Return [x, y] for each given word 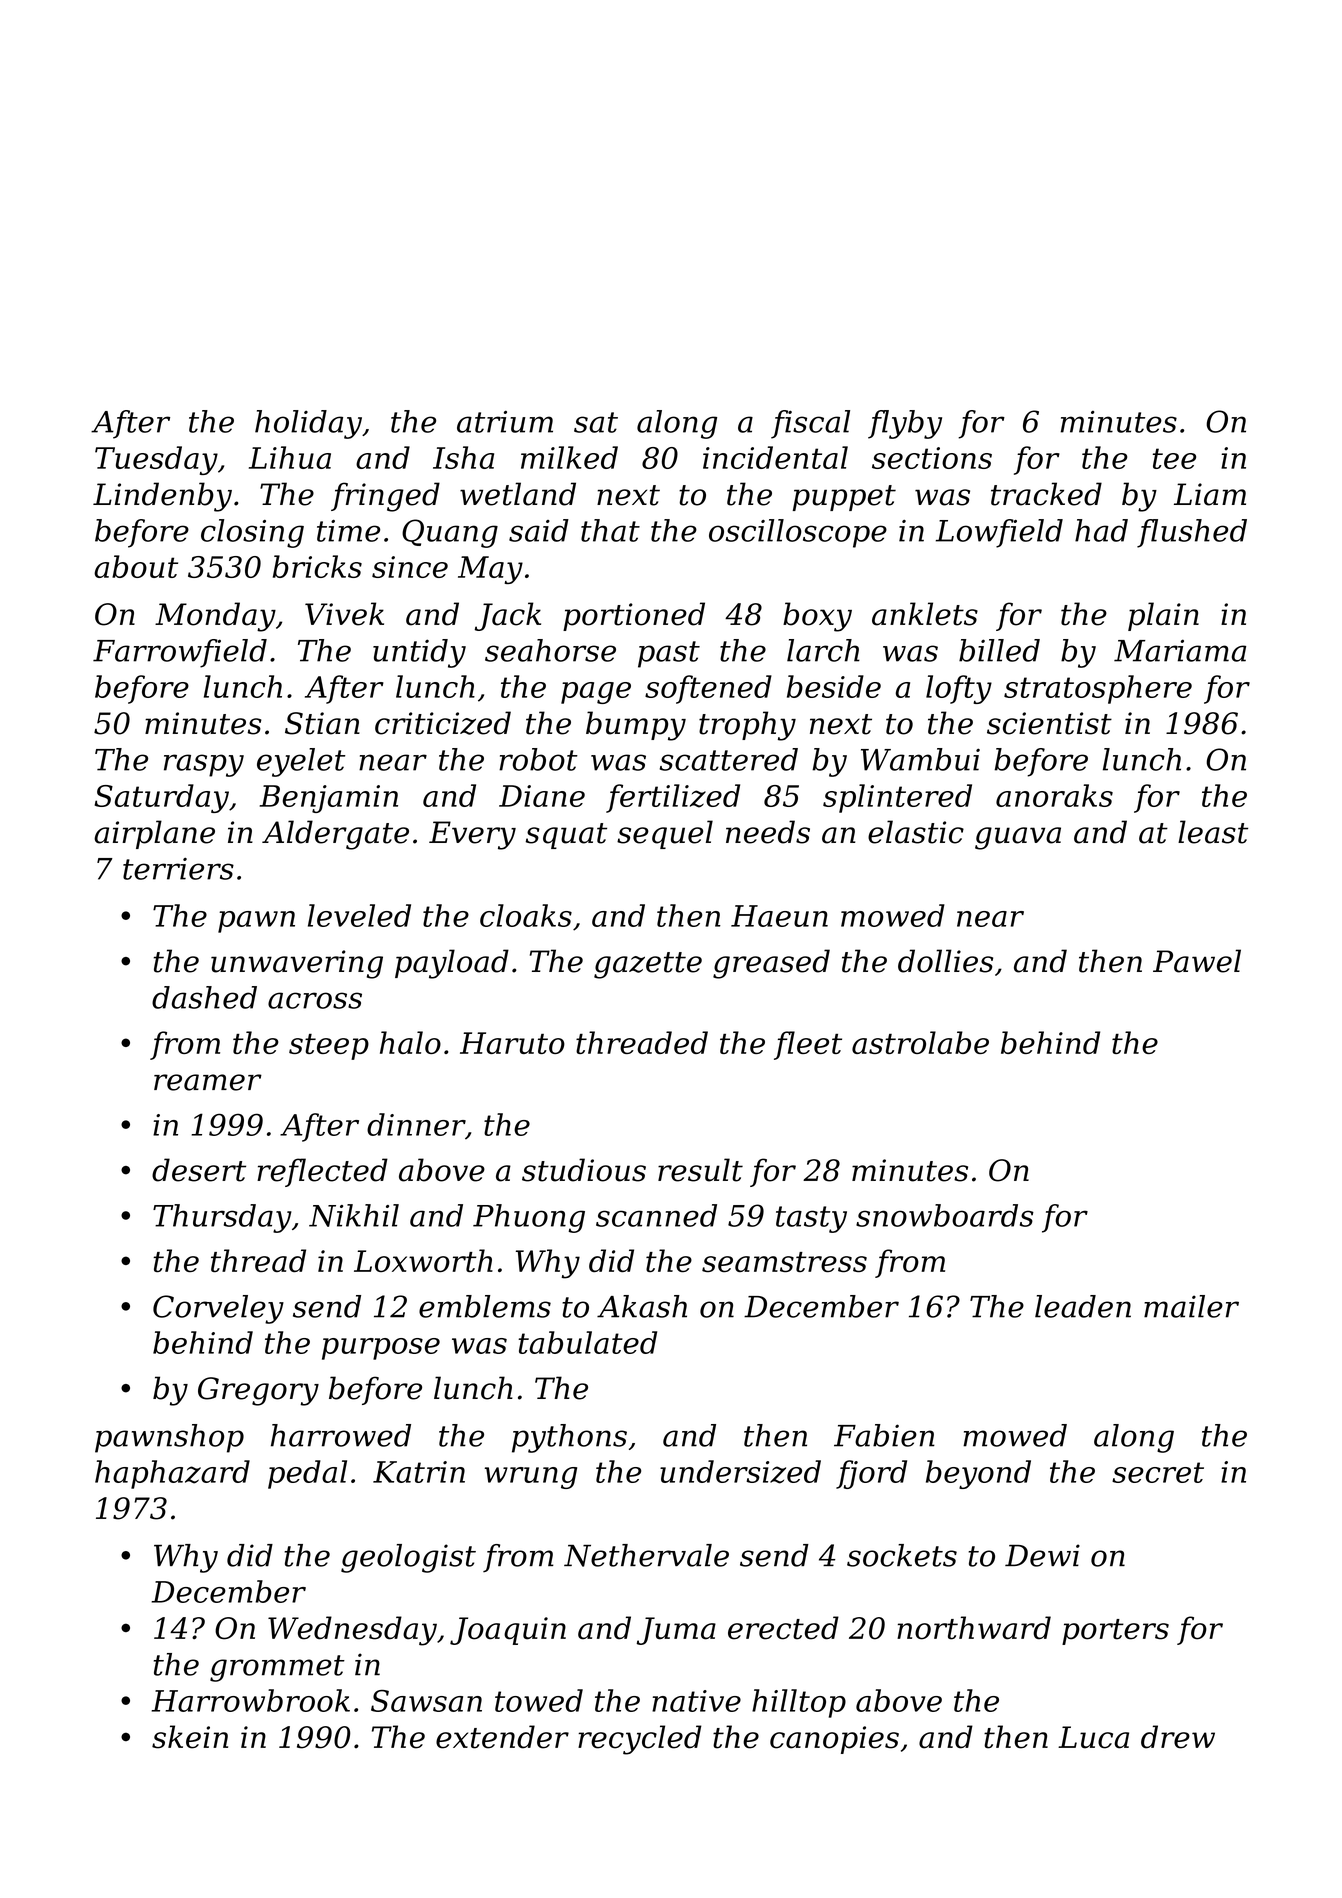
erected [783, 1628]
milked [569, 457]
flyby [905, 424]
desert [199, 1170]
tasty [811, 1219]
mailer [1191, 1306]
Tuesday [156, 460]
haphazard [172, 1474]
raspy [204, 765]
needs [768, 832]
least [1213, 832]
